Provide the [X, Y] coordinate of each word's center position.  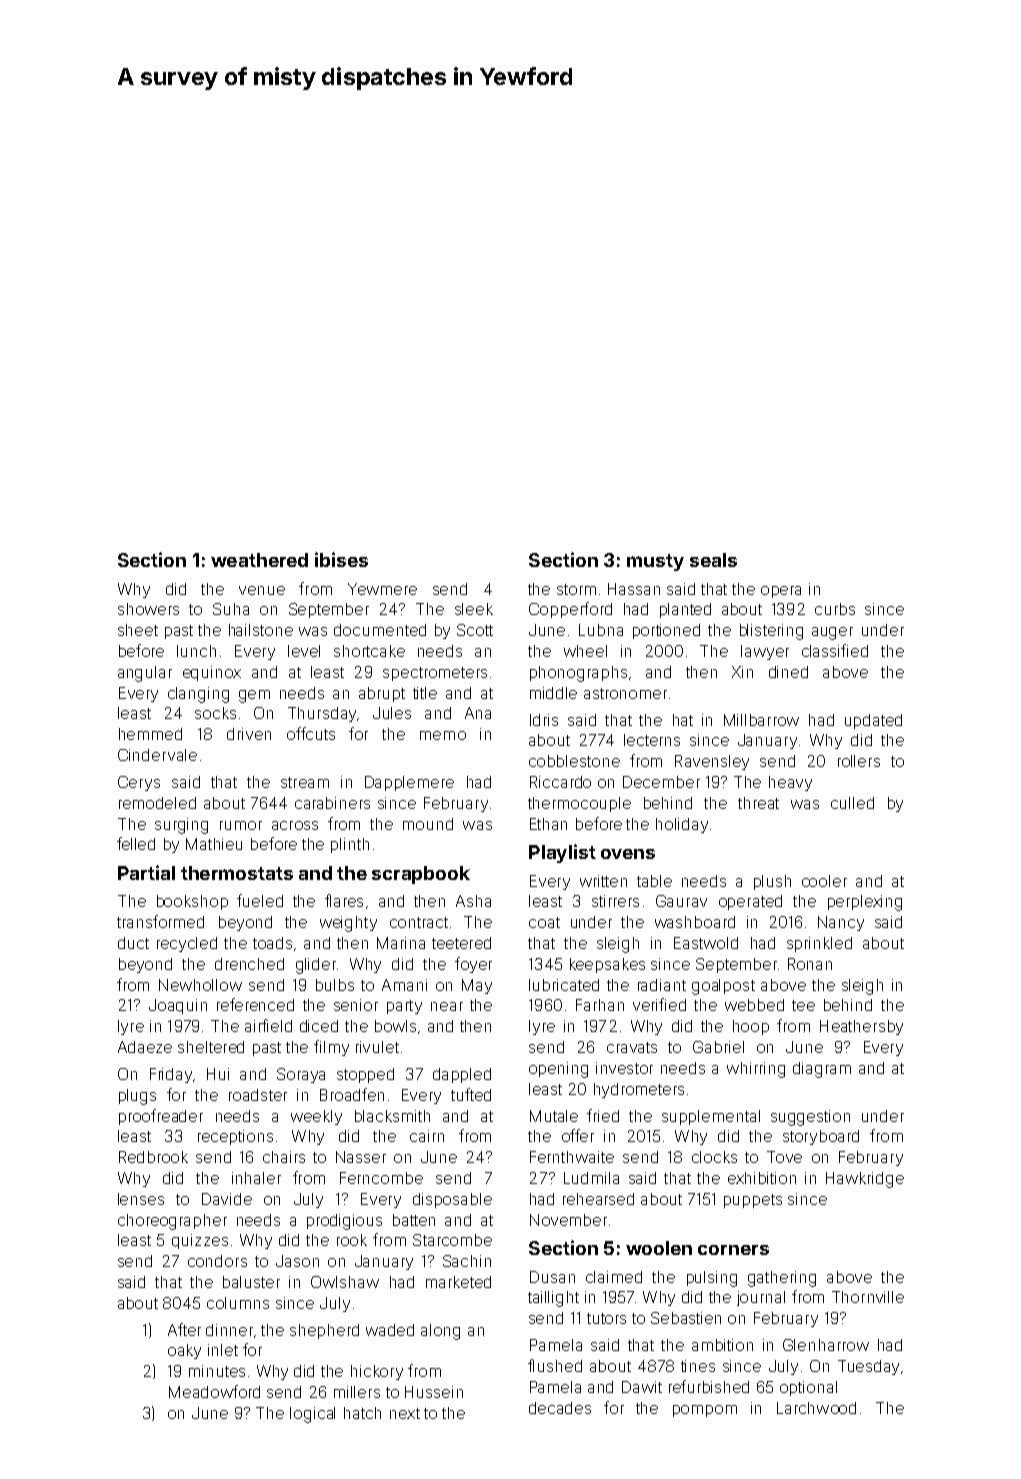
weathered [259, 560]
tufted [471, 1094]
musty [655, 562]
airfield [268, 1025]
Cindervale [157, 755]
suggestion [810, 1118]
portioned [666, 631]
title [425, 693]
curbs [835, 609]
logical [312, 1415]
